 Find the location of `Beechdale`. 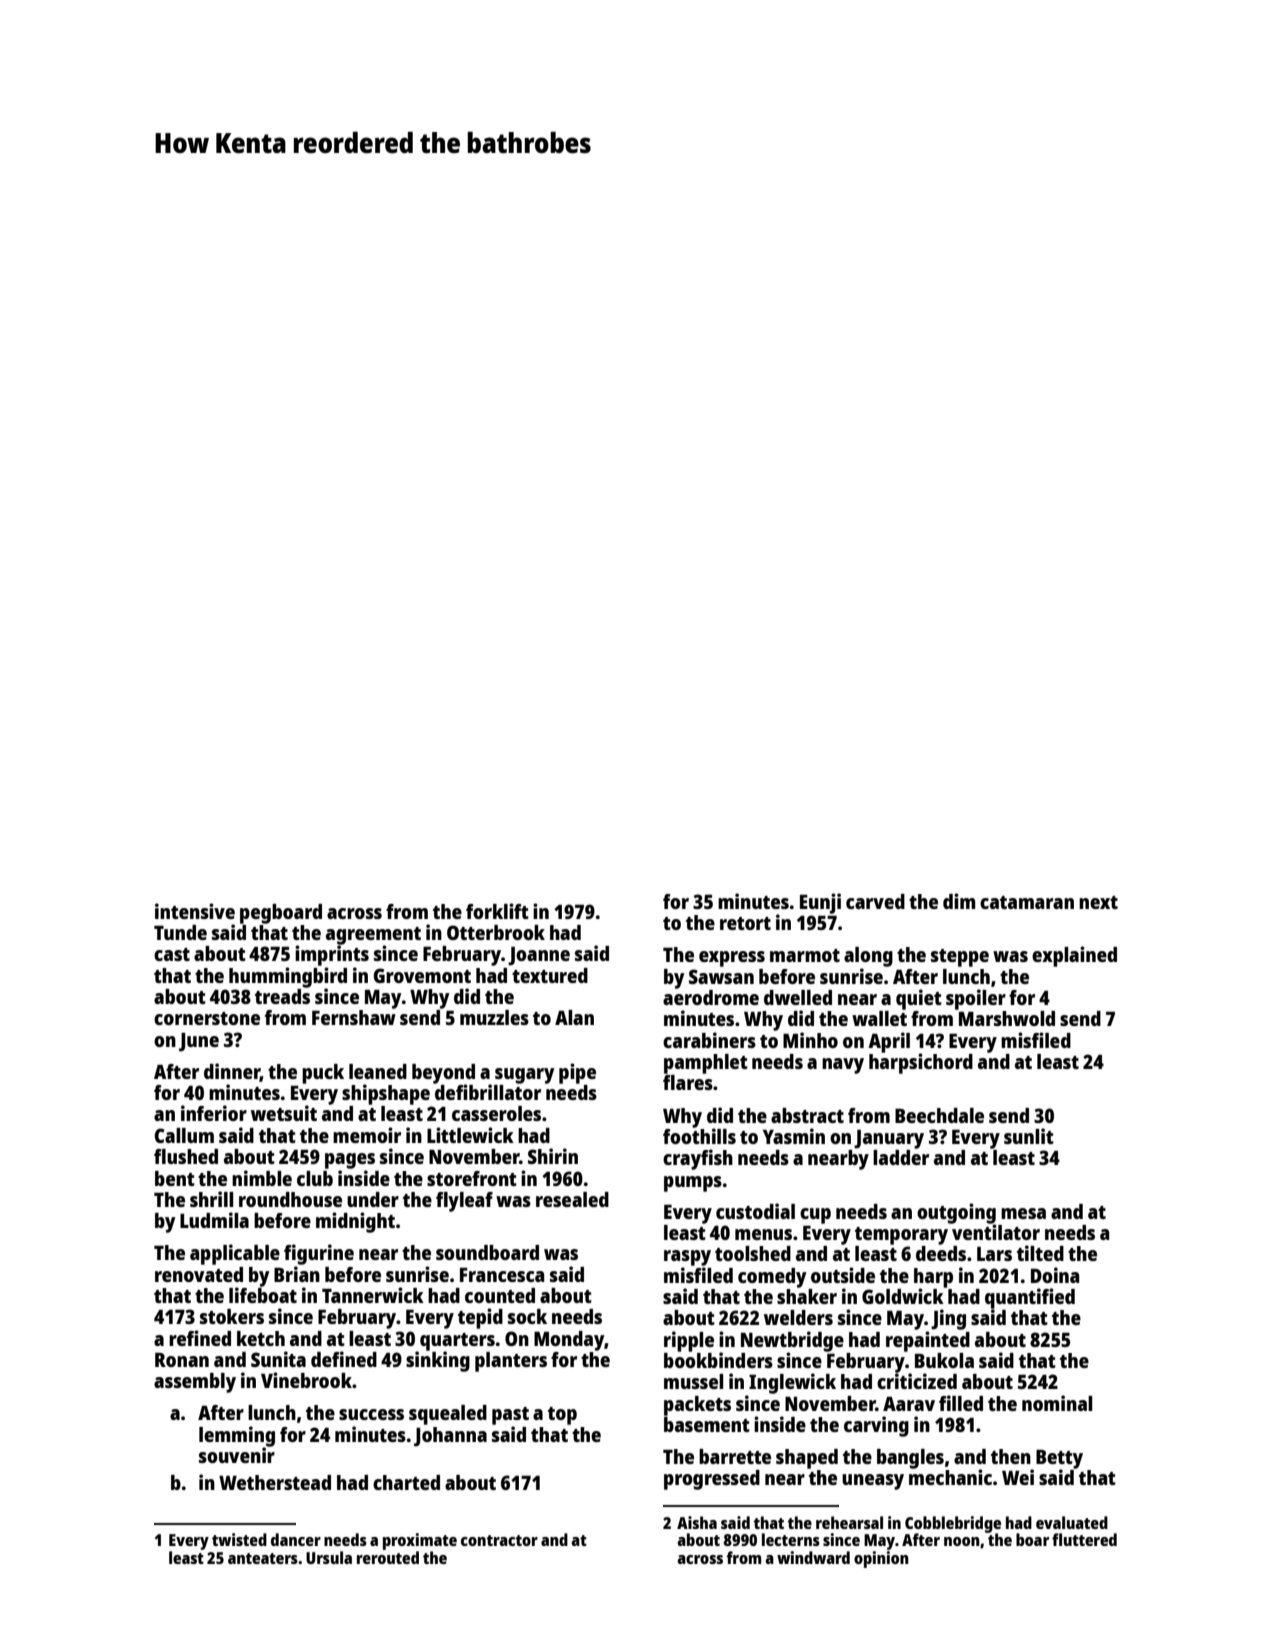

Beechdale is located at coordinates (939, 1115).
